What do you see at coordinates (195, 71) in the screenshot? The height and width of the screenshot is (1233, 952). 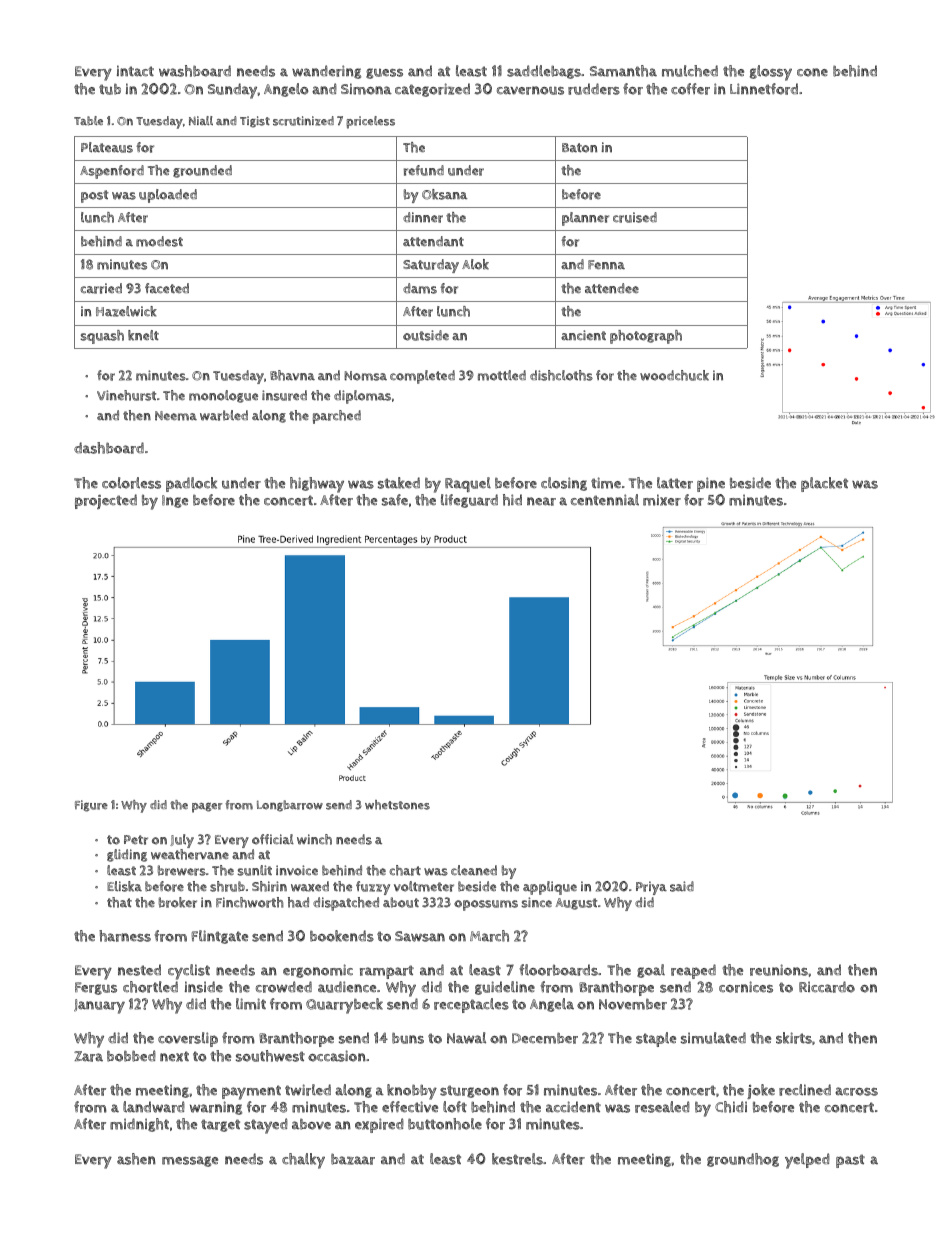 I see `washboard` at bounding box center [195, 71].
